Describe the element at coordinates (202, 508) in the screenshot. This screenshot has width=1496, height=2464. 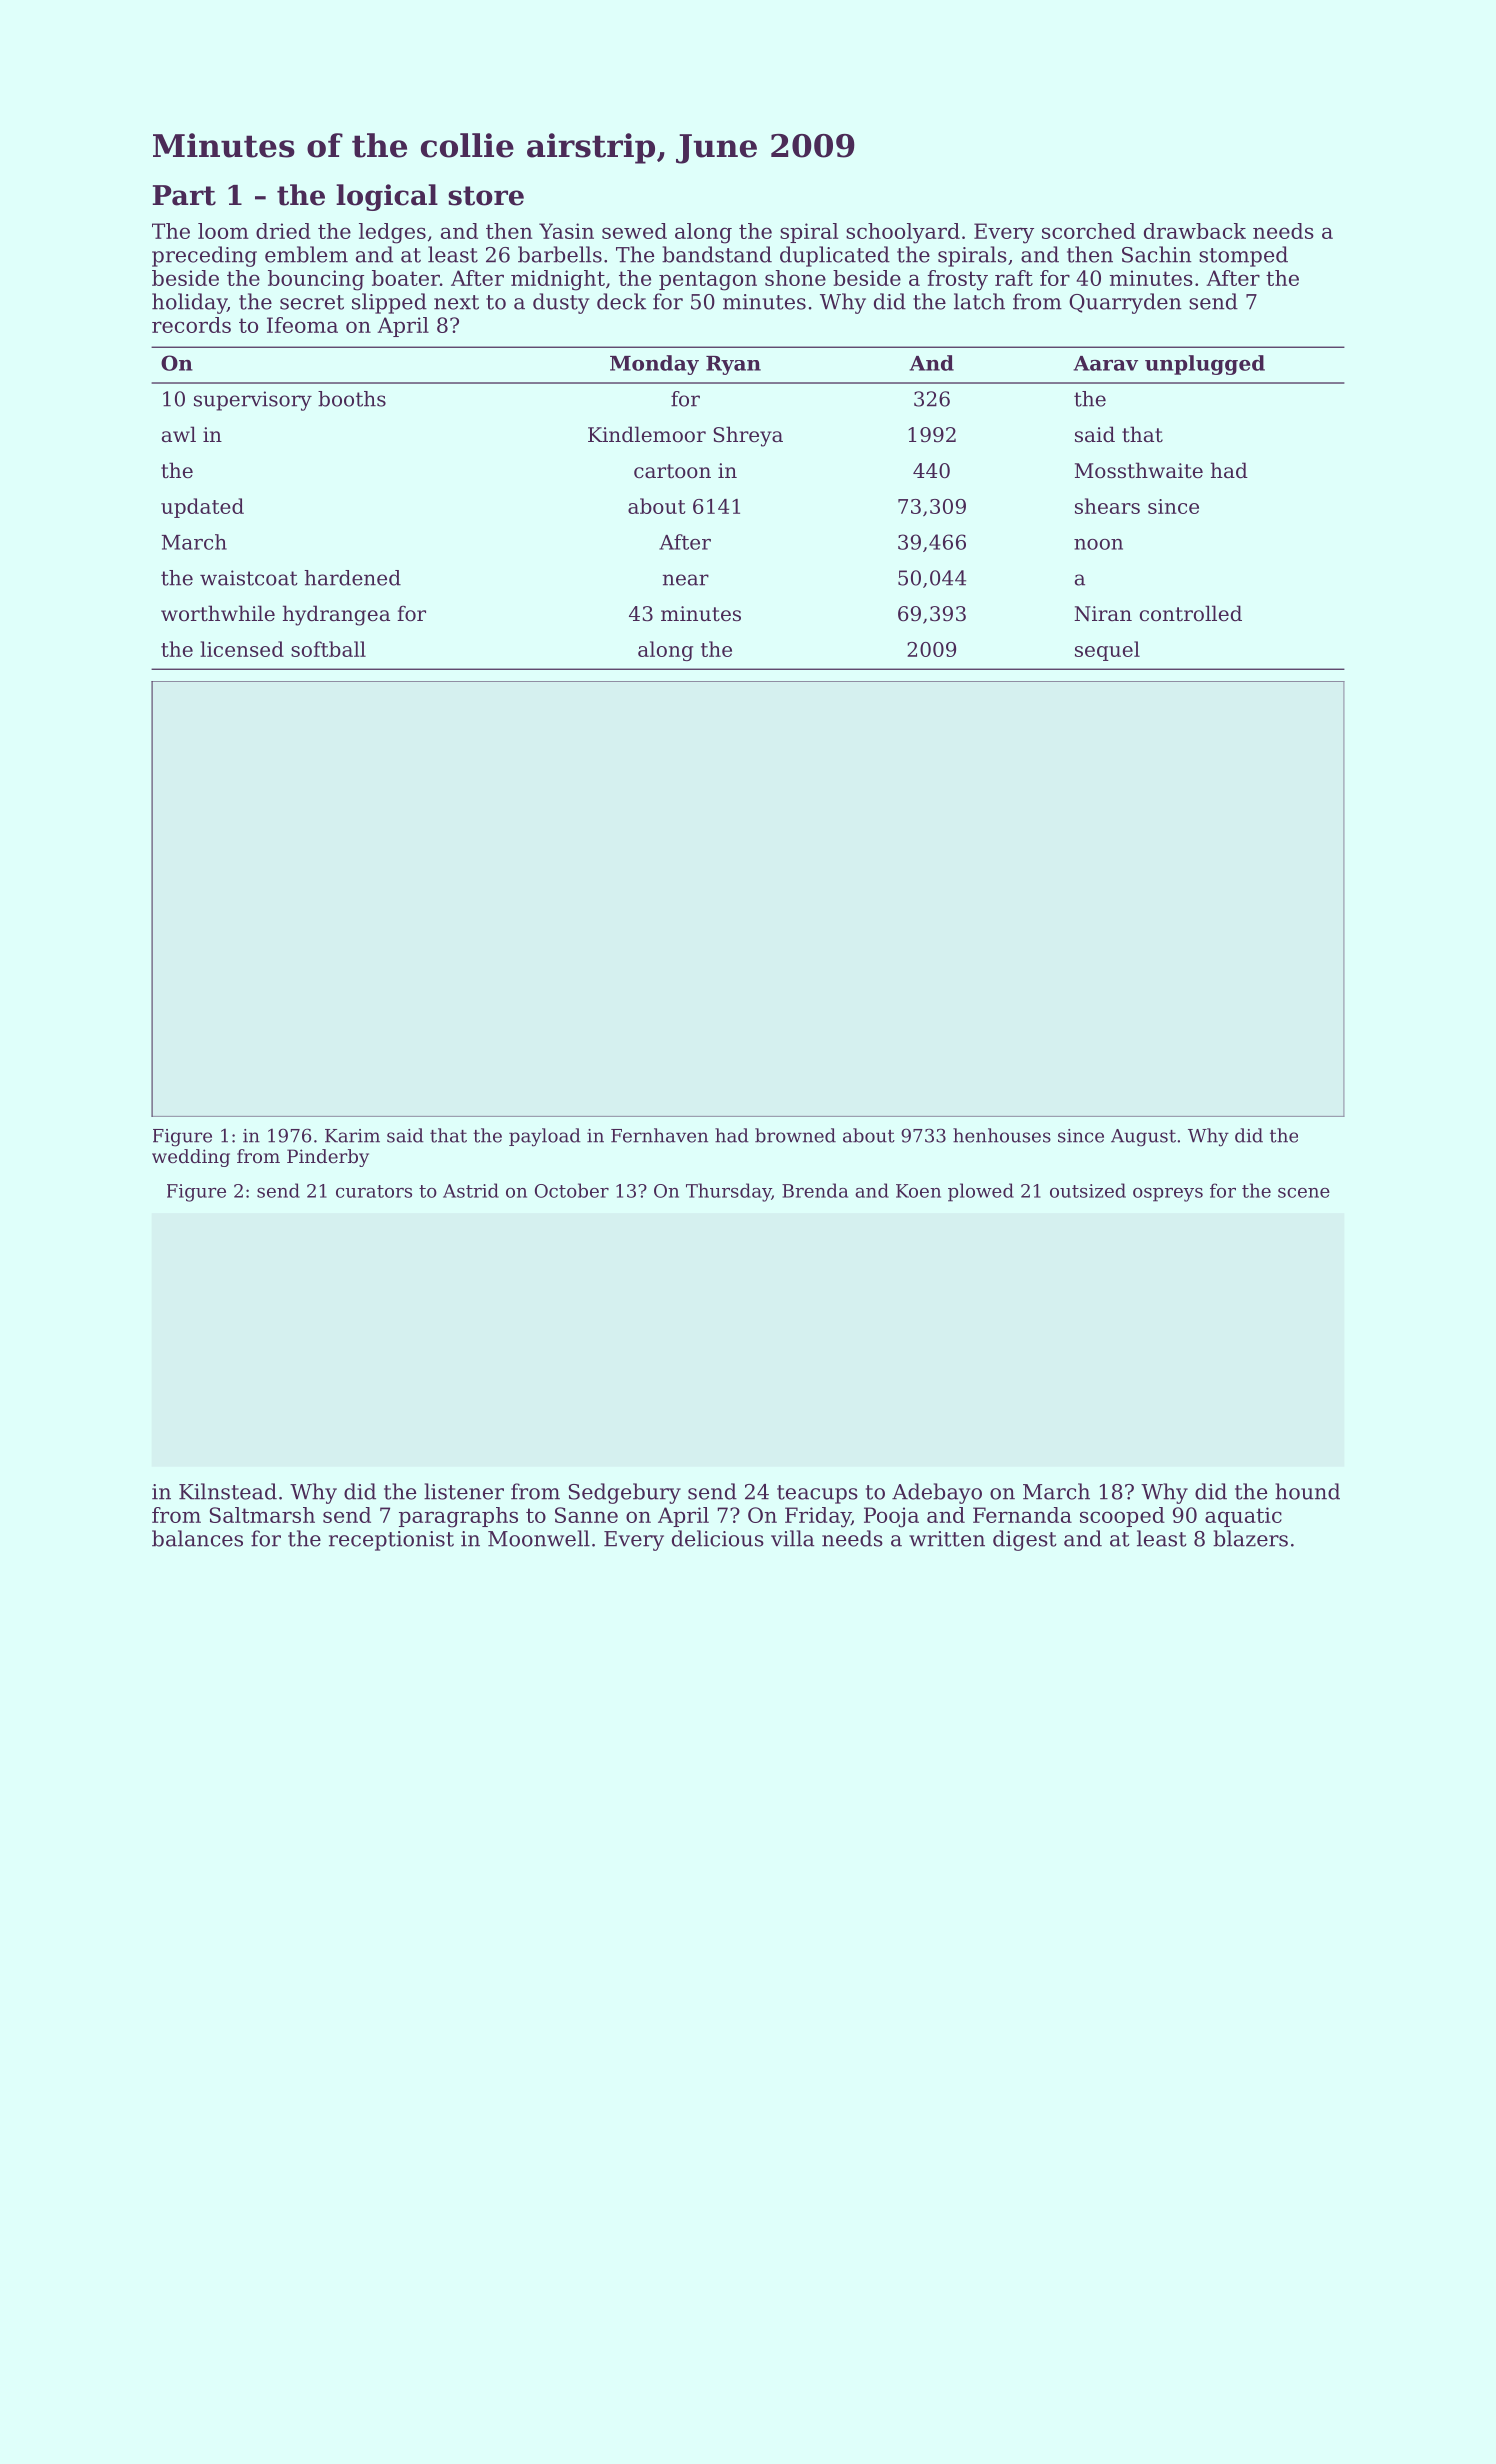
I see `updated` at that location.
